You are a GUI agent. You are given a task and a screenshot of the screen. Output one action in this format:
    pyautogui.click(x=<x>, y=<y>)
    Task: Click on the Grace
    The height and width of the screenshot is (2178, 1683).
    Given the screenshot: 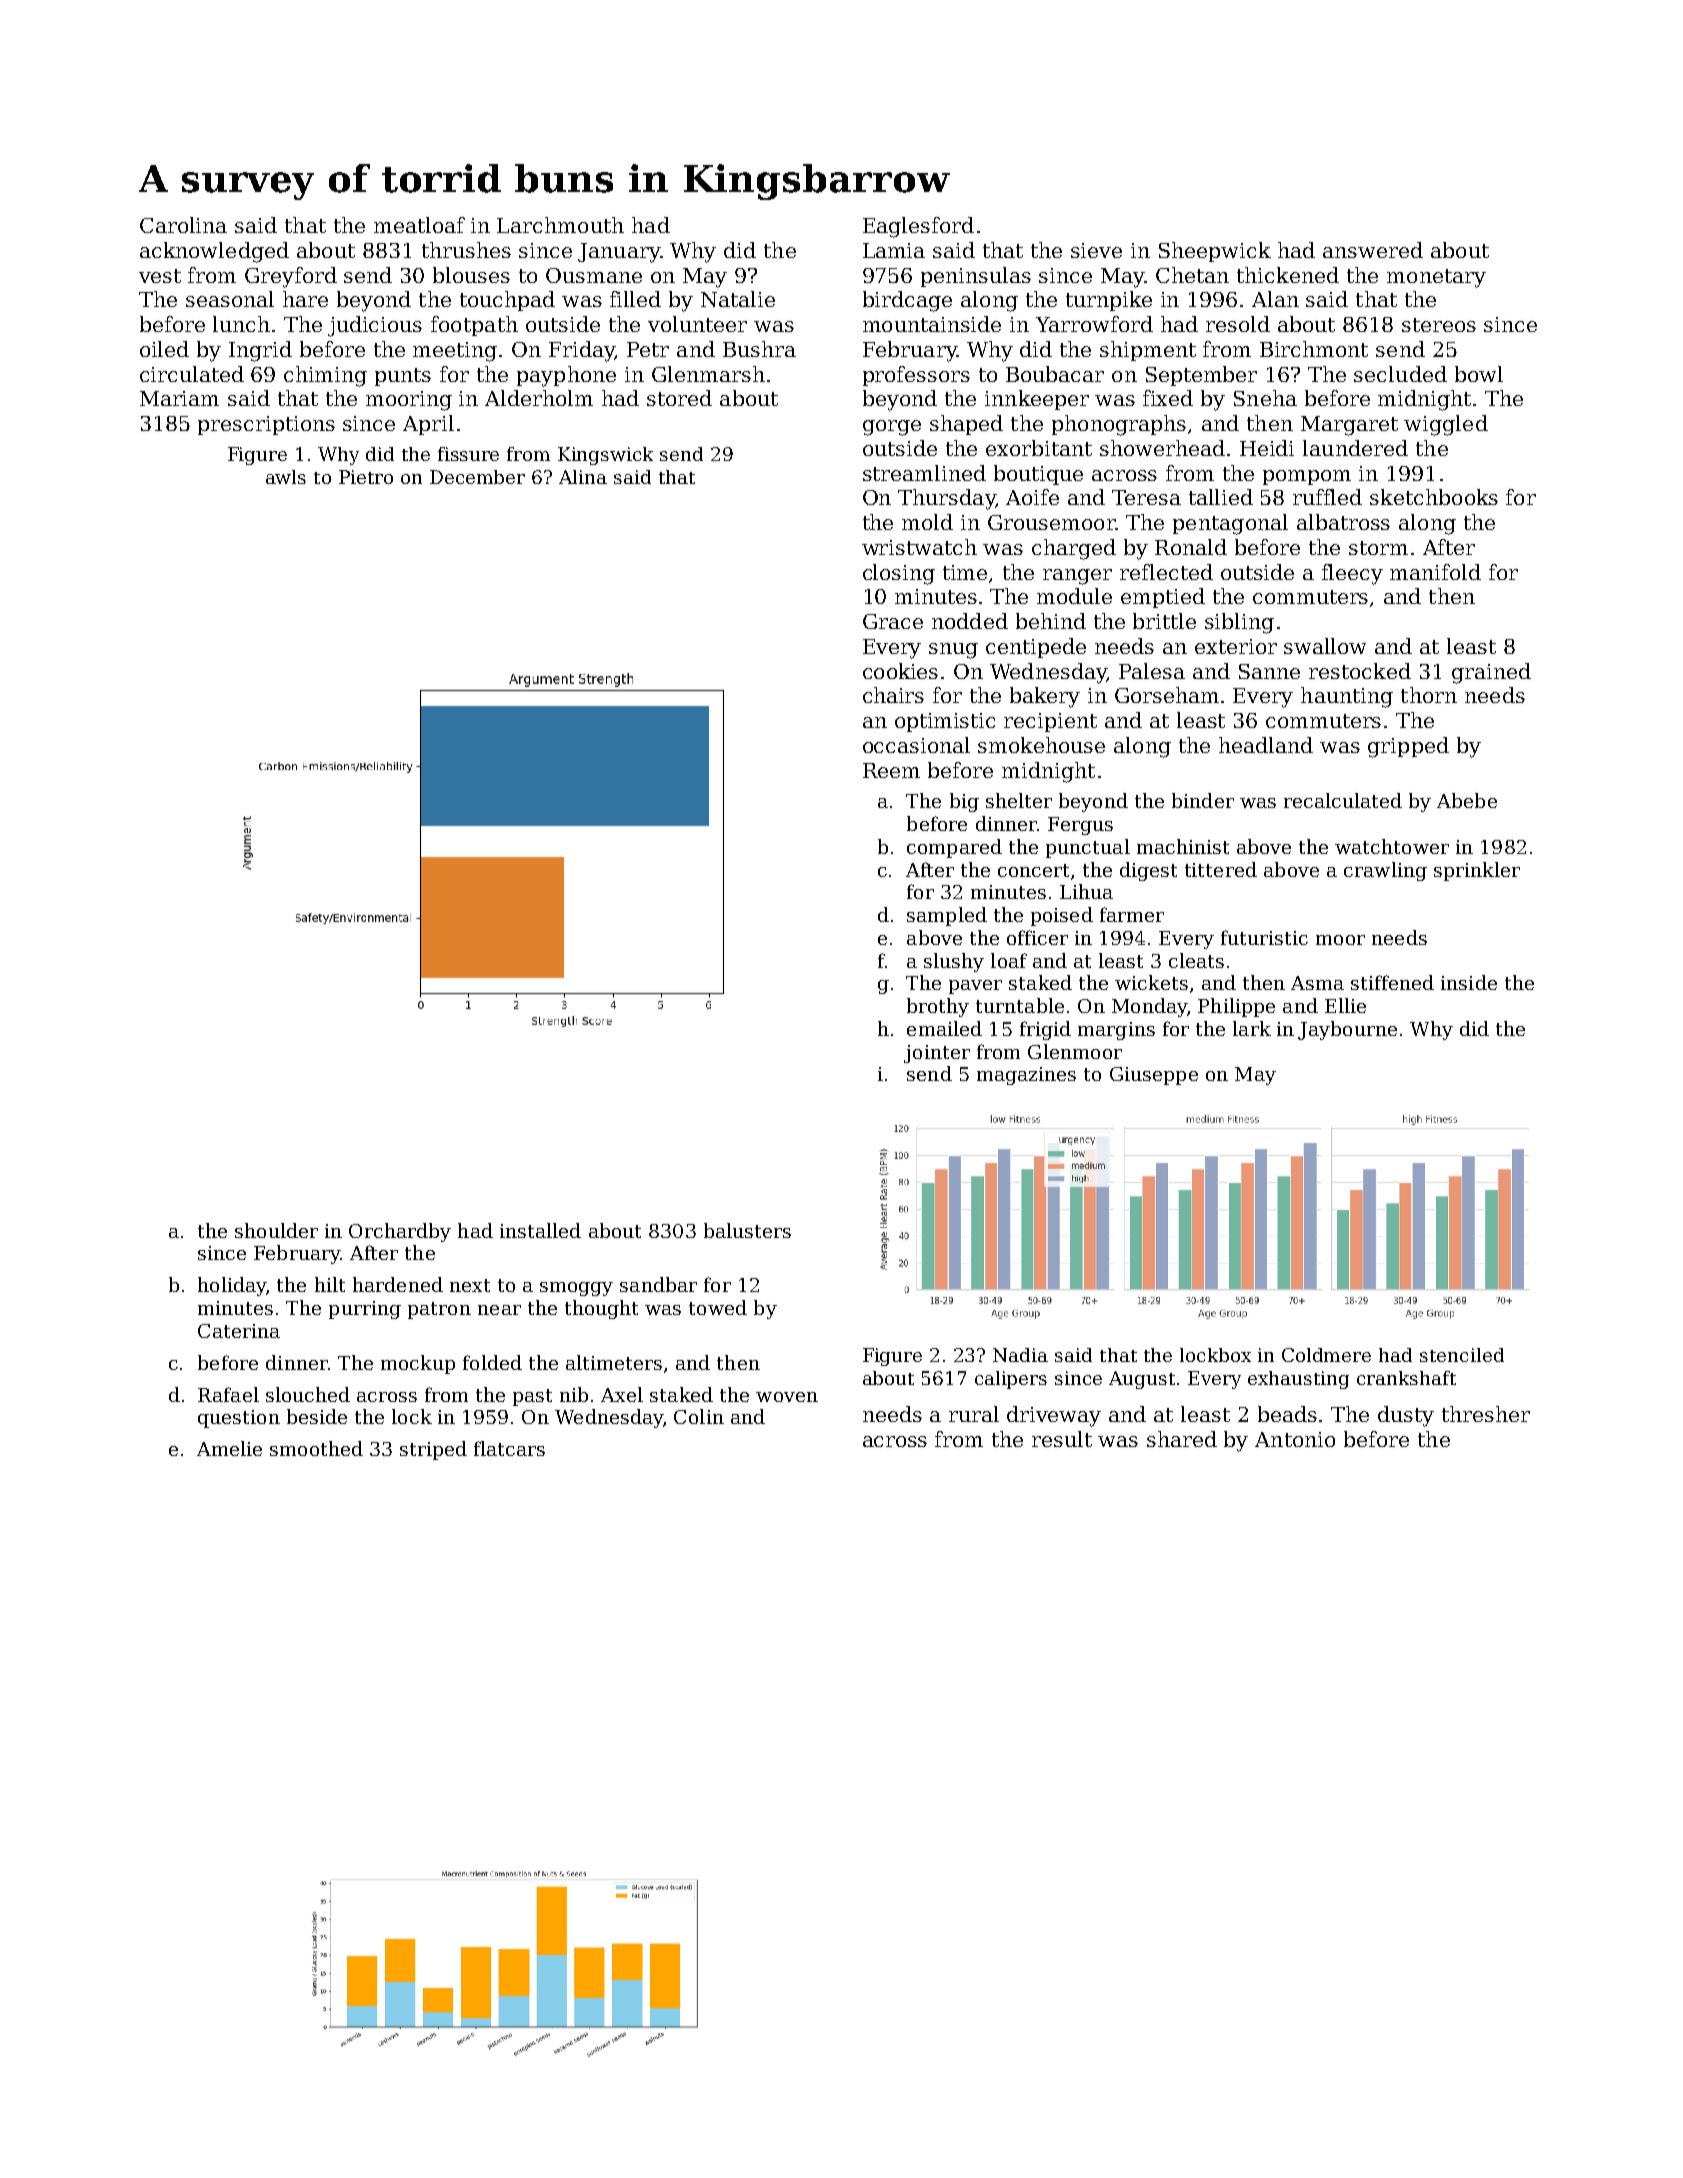 What is the action you would take?
    pyautogui.click(x=893, y=621)
